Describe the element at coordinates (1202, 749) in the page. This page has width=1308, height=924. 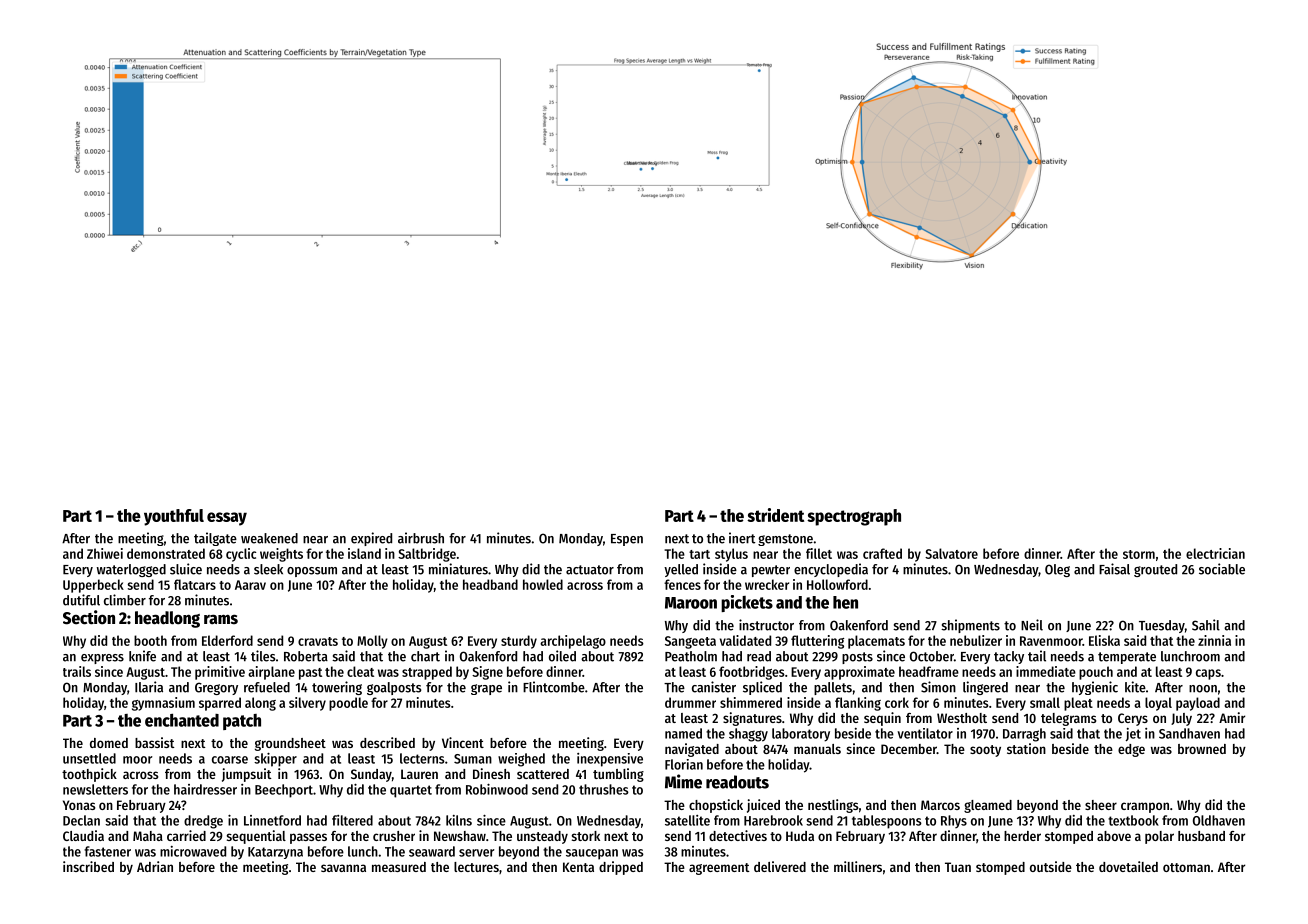
I see `browned` at that location.
